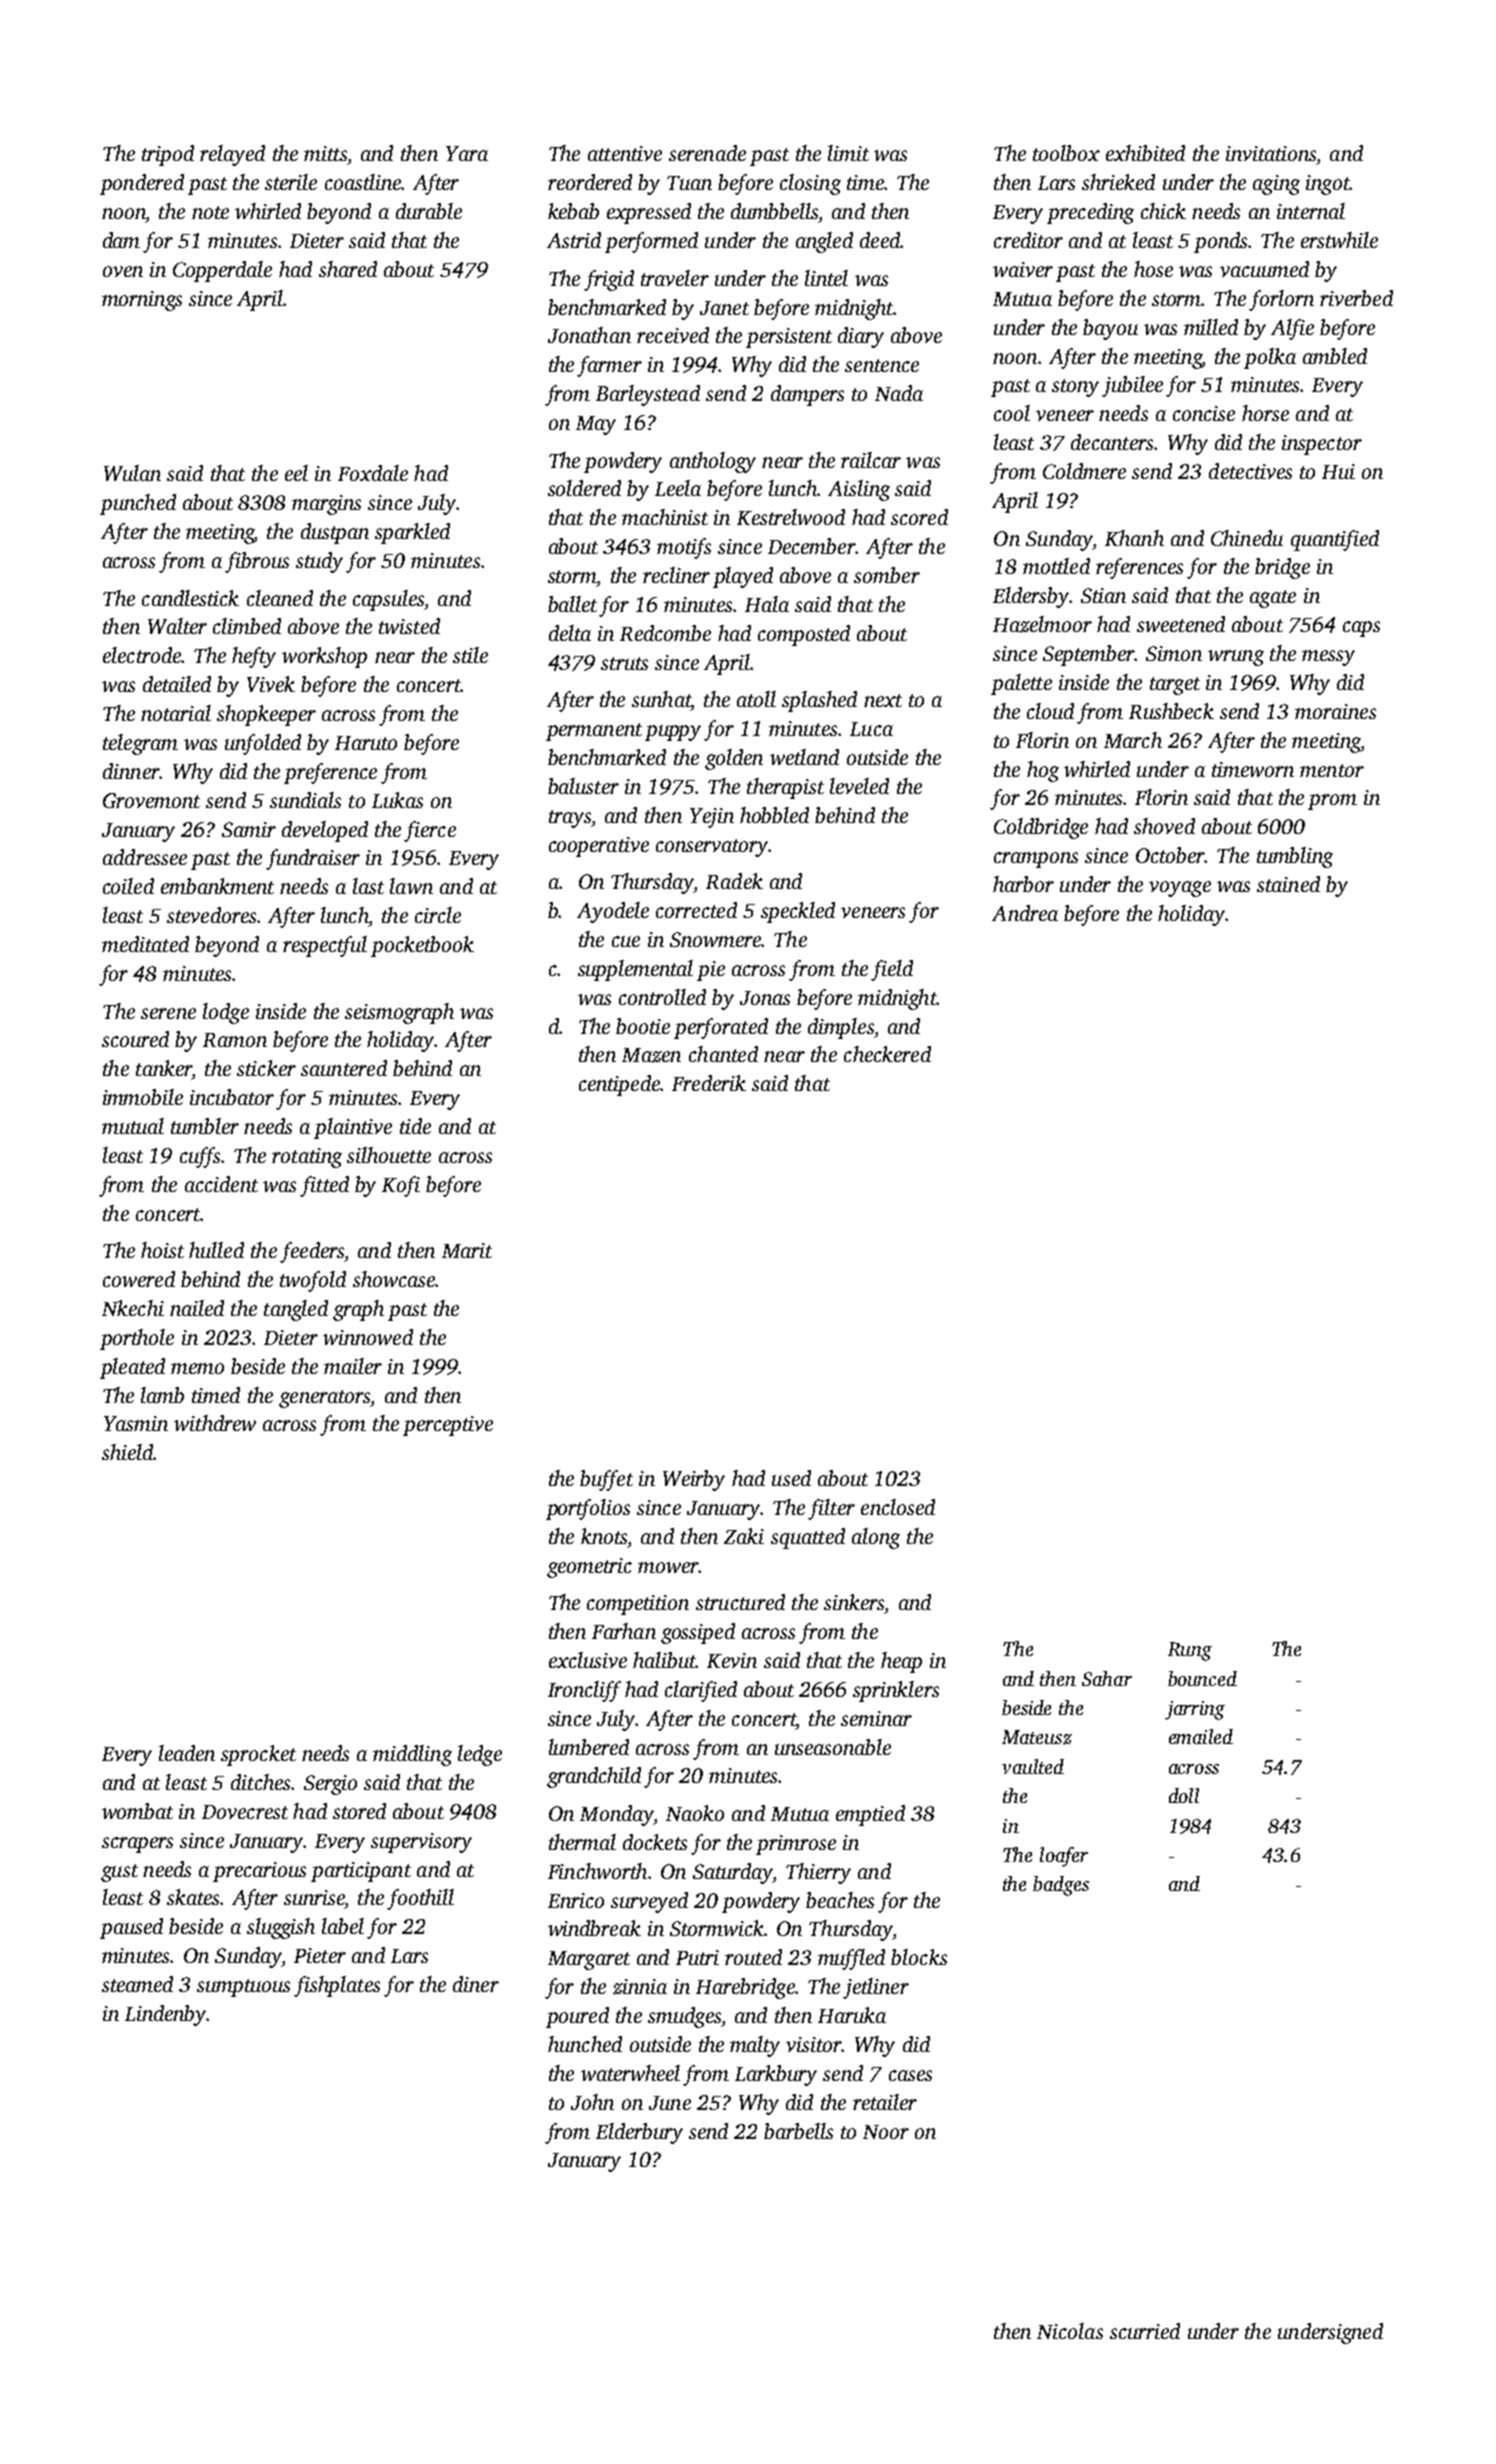 This screenshot has width=1496, height=2464. What do you see at coordinates (831, 1509) in the screenshot?
I see `filter` at bounding box center [831, 1509].
